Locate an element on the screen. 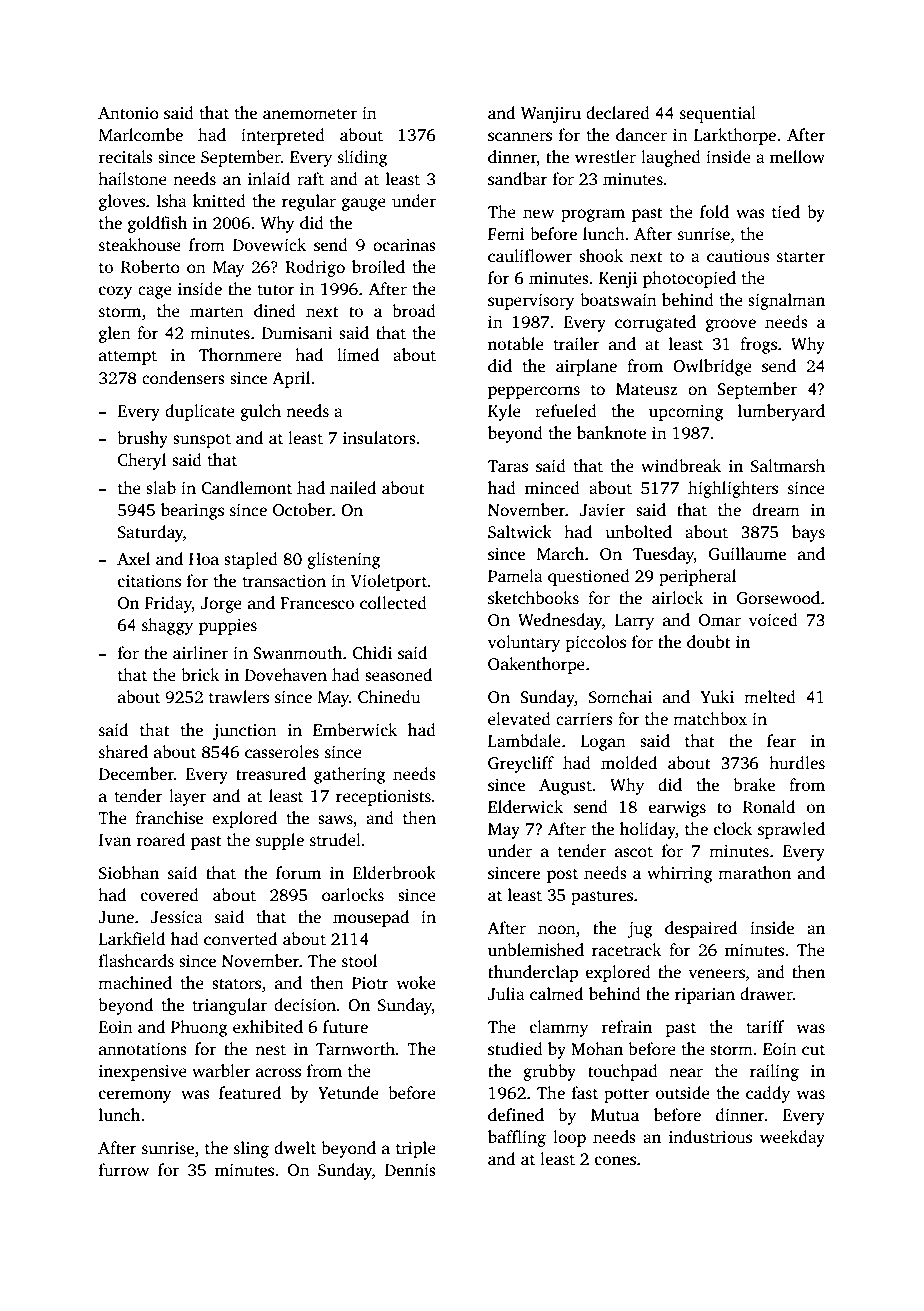 This screenshot has height=1311, width=924. sequential is located at coordinates (718, 114).
